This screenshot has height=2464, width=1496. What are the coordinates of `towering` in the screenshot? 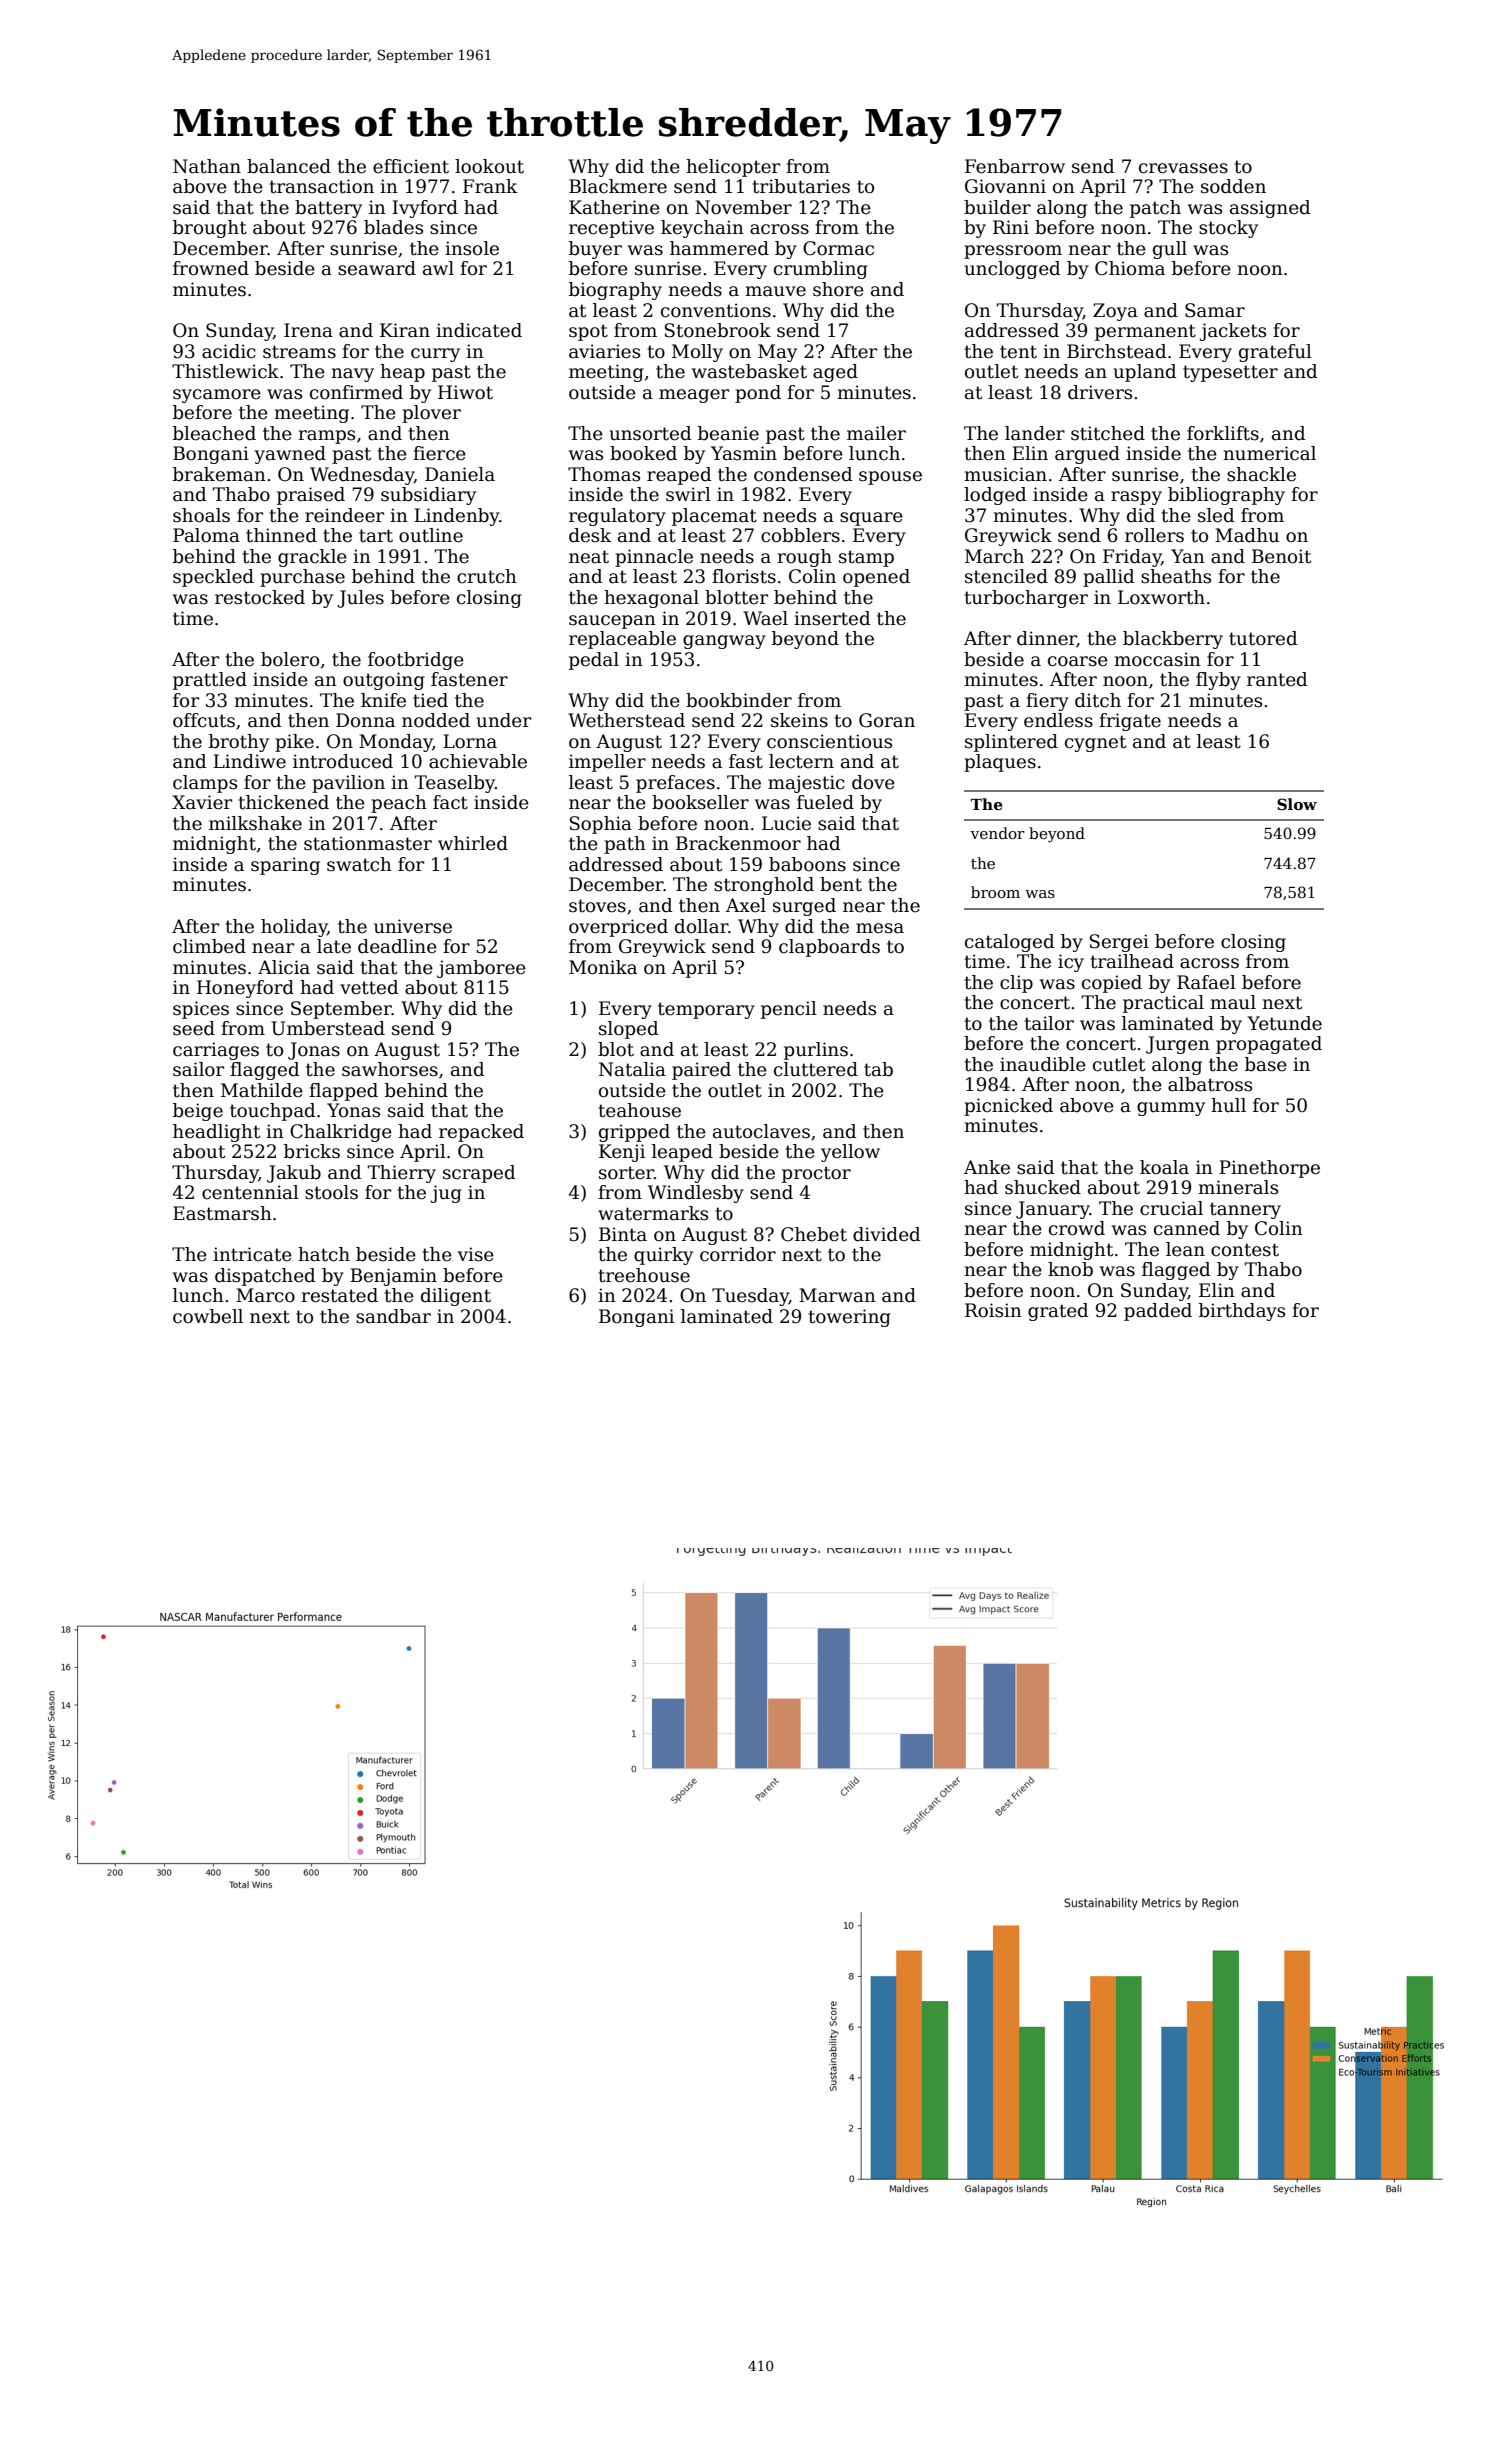 It's located at (850, 1318).
